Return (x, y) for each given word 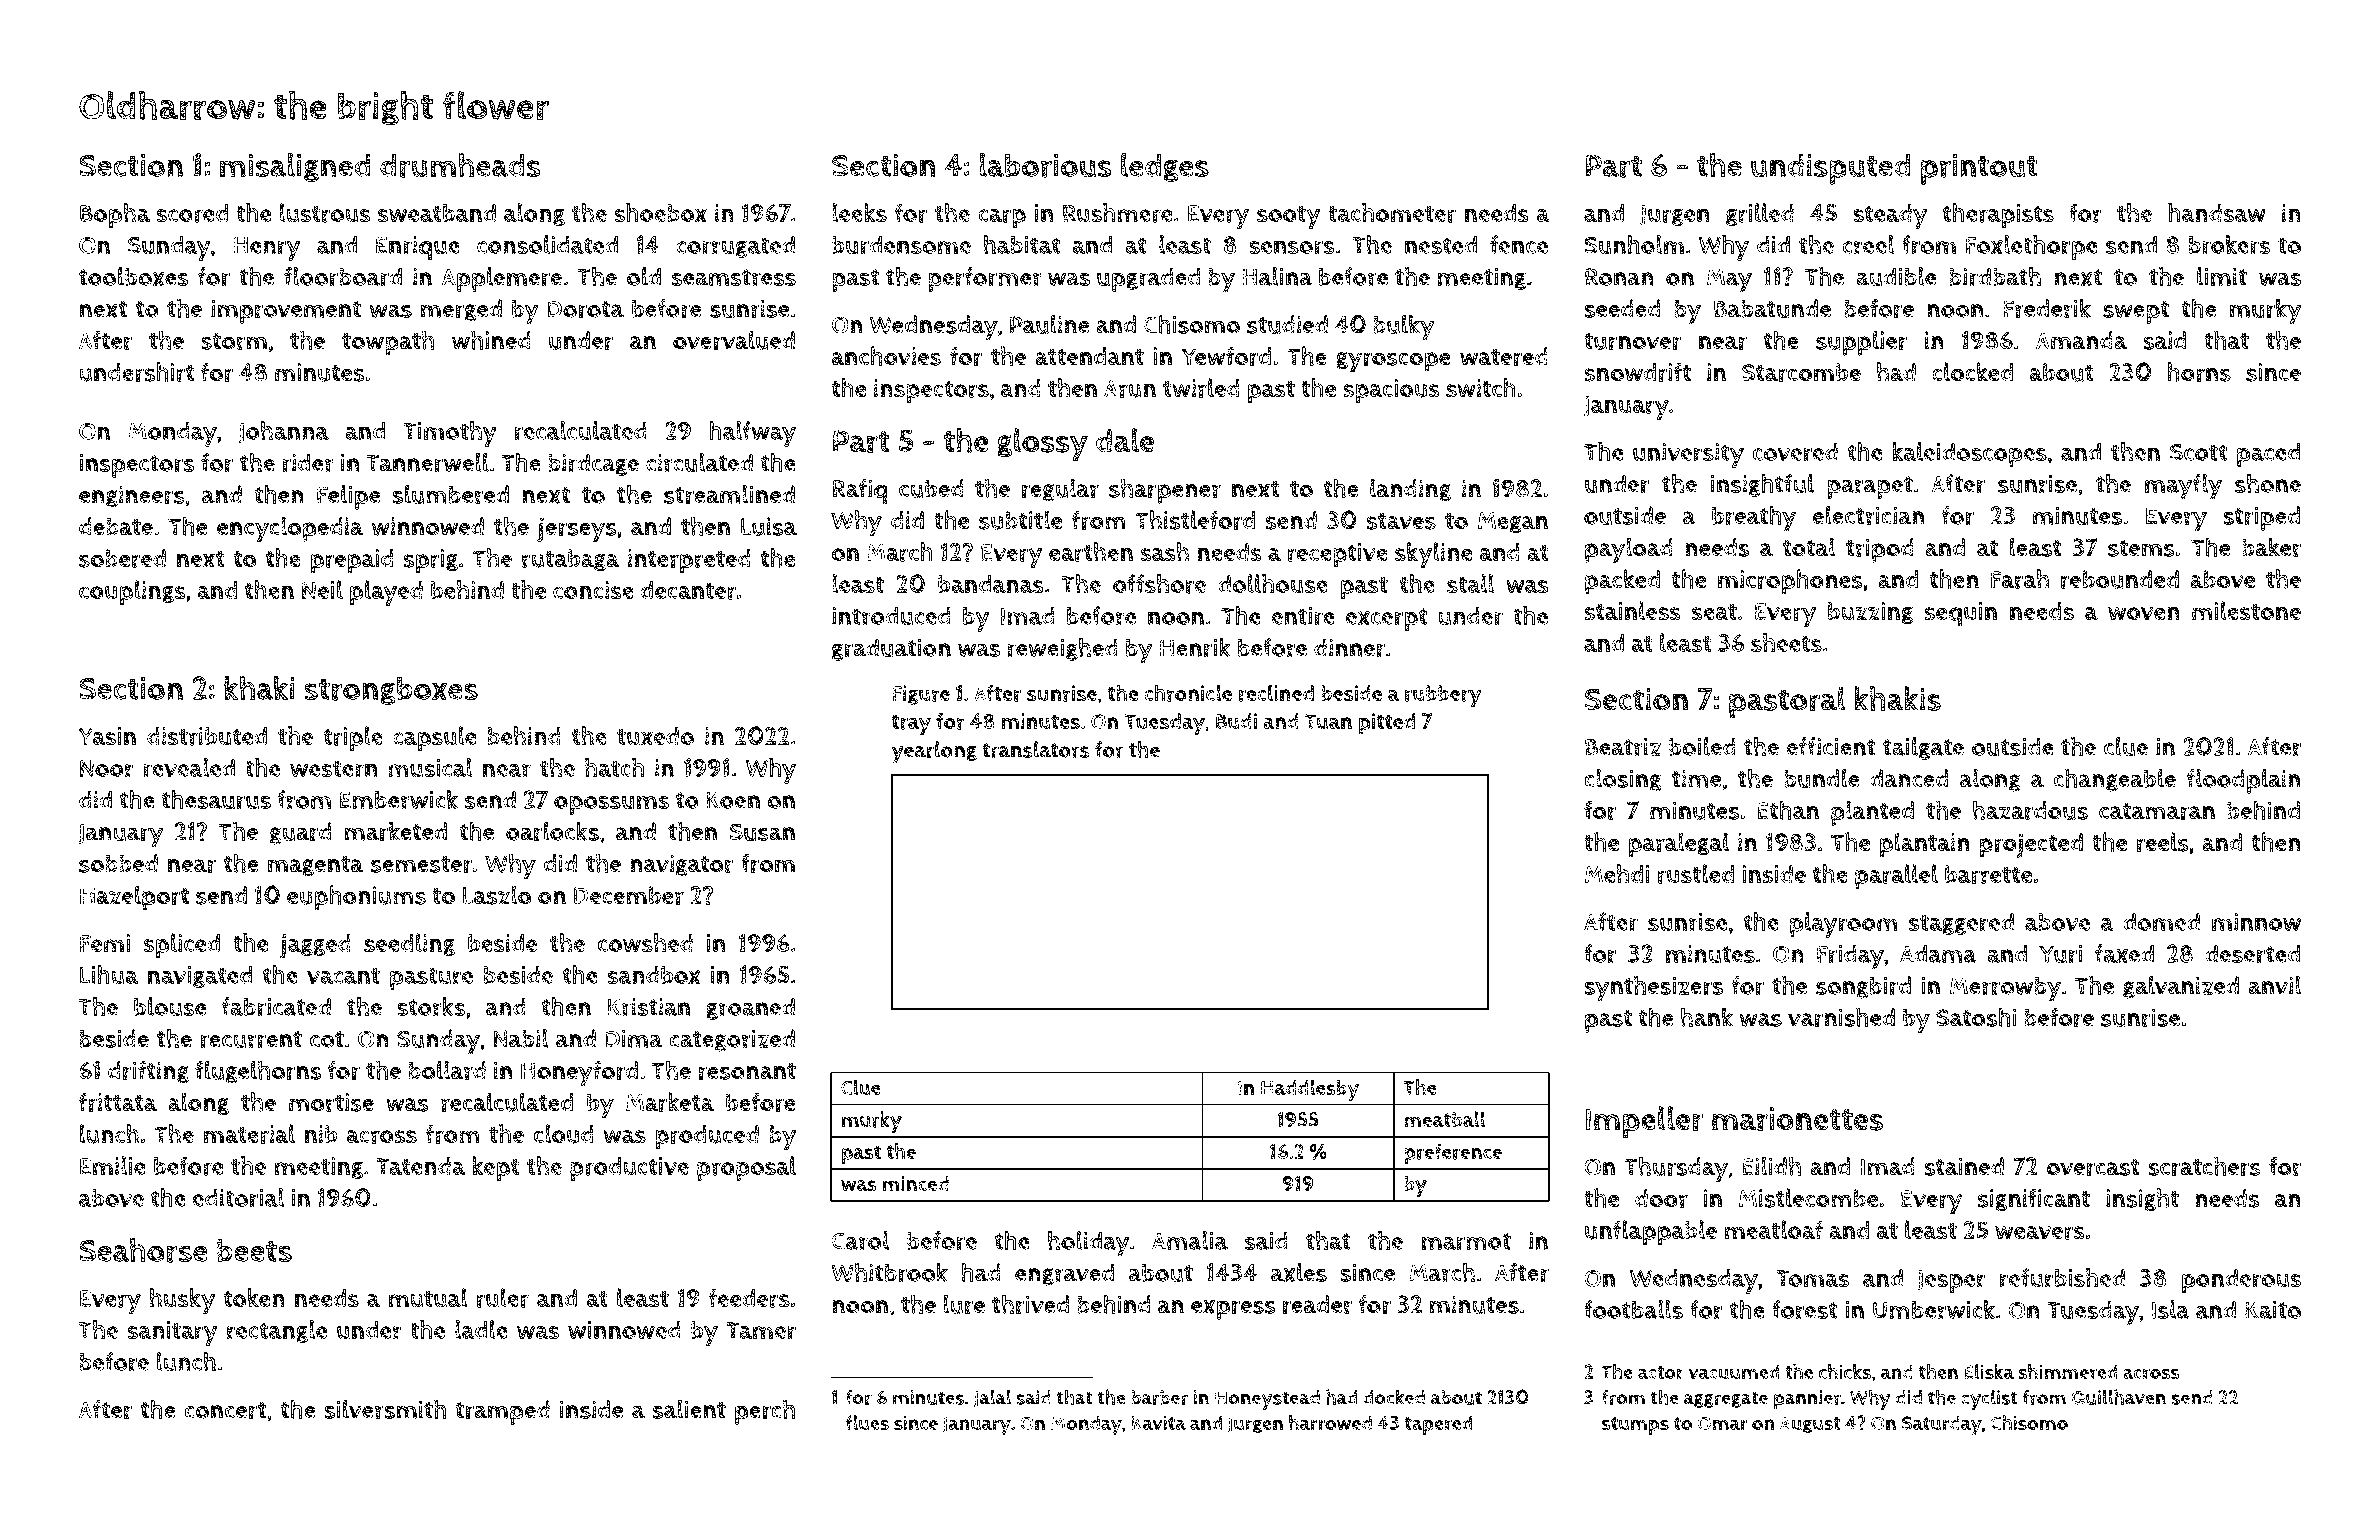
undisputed (1830, 169)
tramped (502, 1412)
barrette (1988, 874)
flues (867, 1423)
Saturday (1942, 1425)
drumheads (460, 165)
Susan (762, 832)
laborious (1045, 165)
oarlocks (552, 831)
